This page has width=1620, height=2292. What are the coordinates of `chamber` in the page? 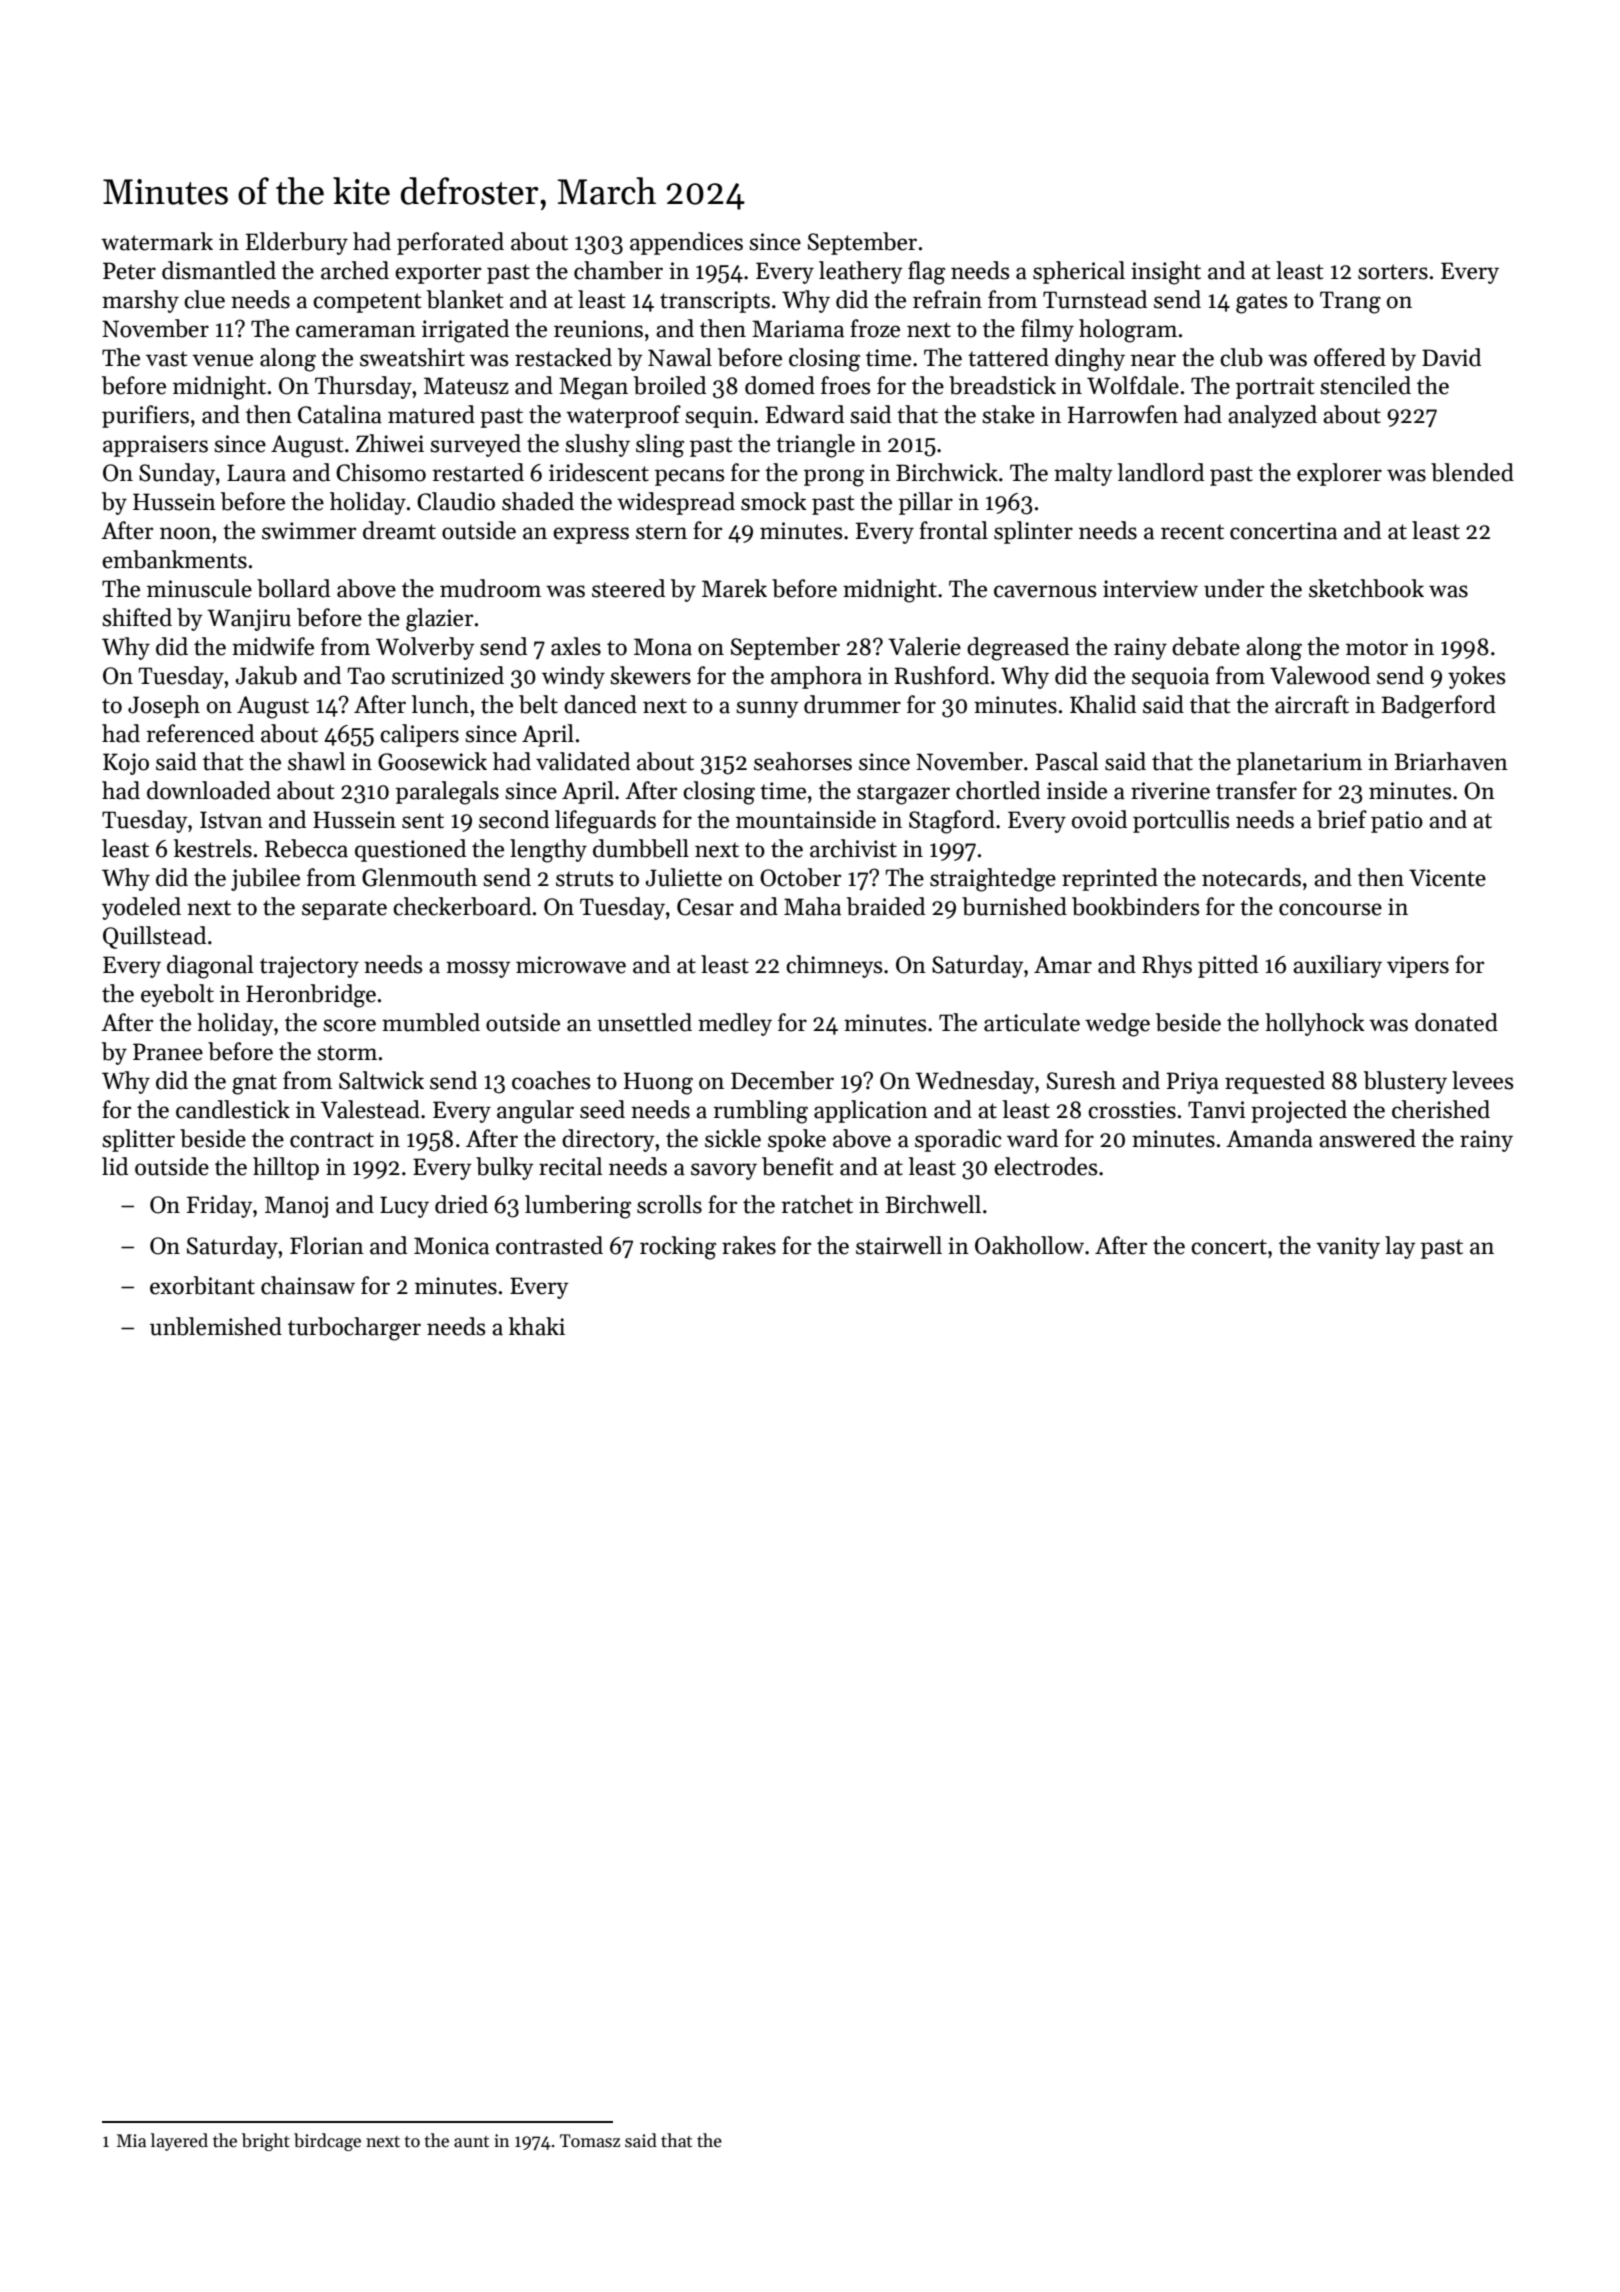 It's located at (618, 270).
